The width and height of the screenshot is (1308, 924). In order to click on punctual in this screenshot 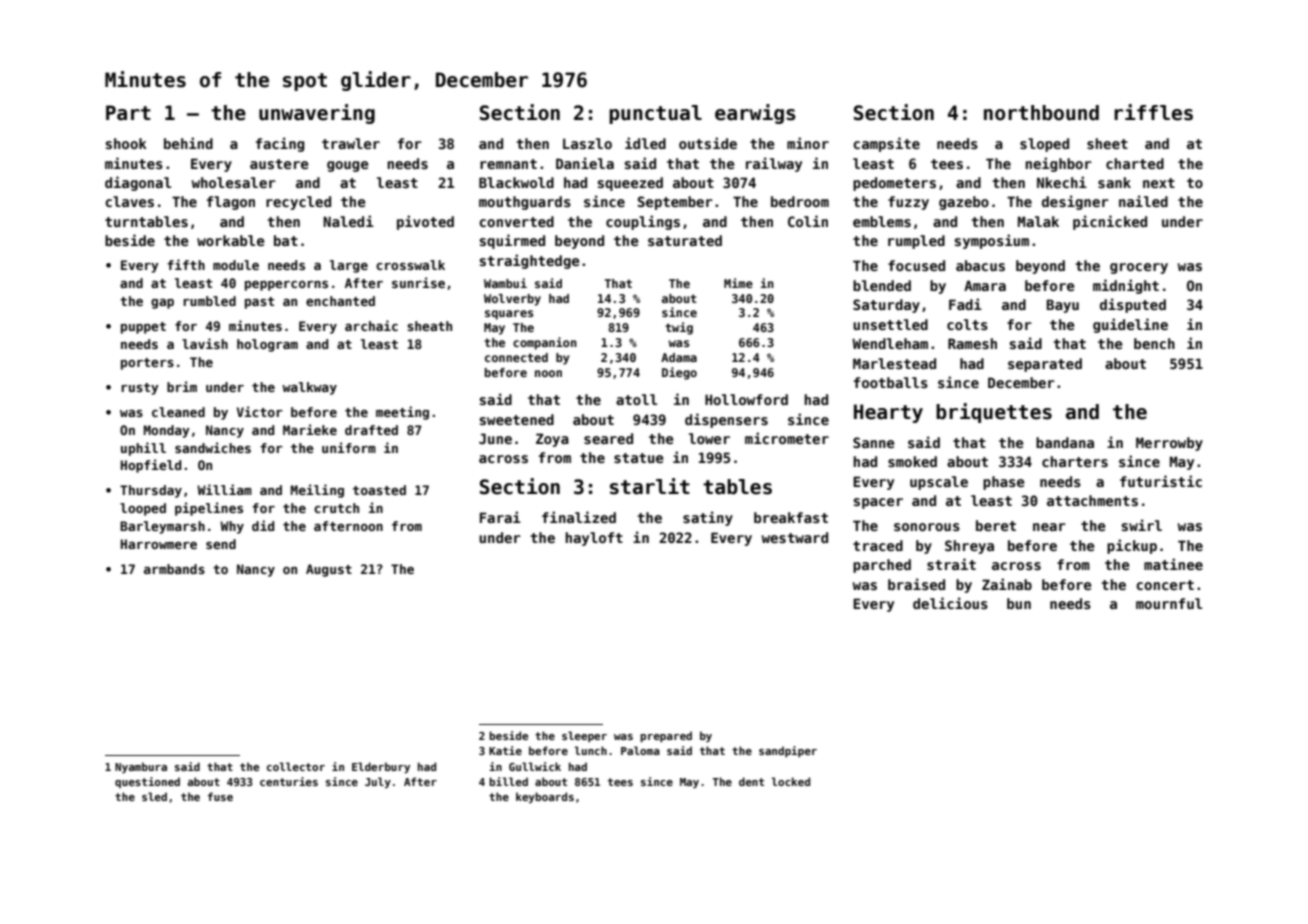, I will do `click(655, 114)`.
